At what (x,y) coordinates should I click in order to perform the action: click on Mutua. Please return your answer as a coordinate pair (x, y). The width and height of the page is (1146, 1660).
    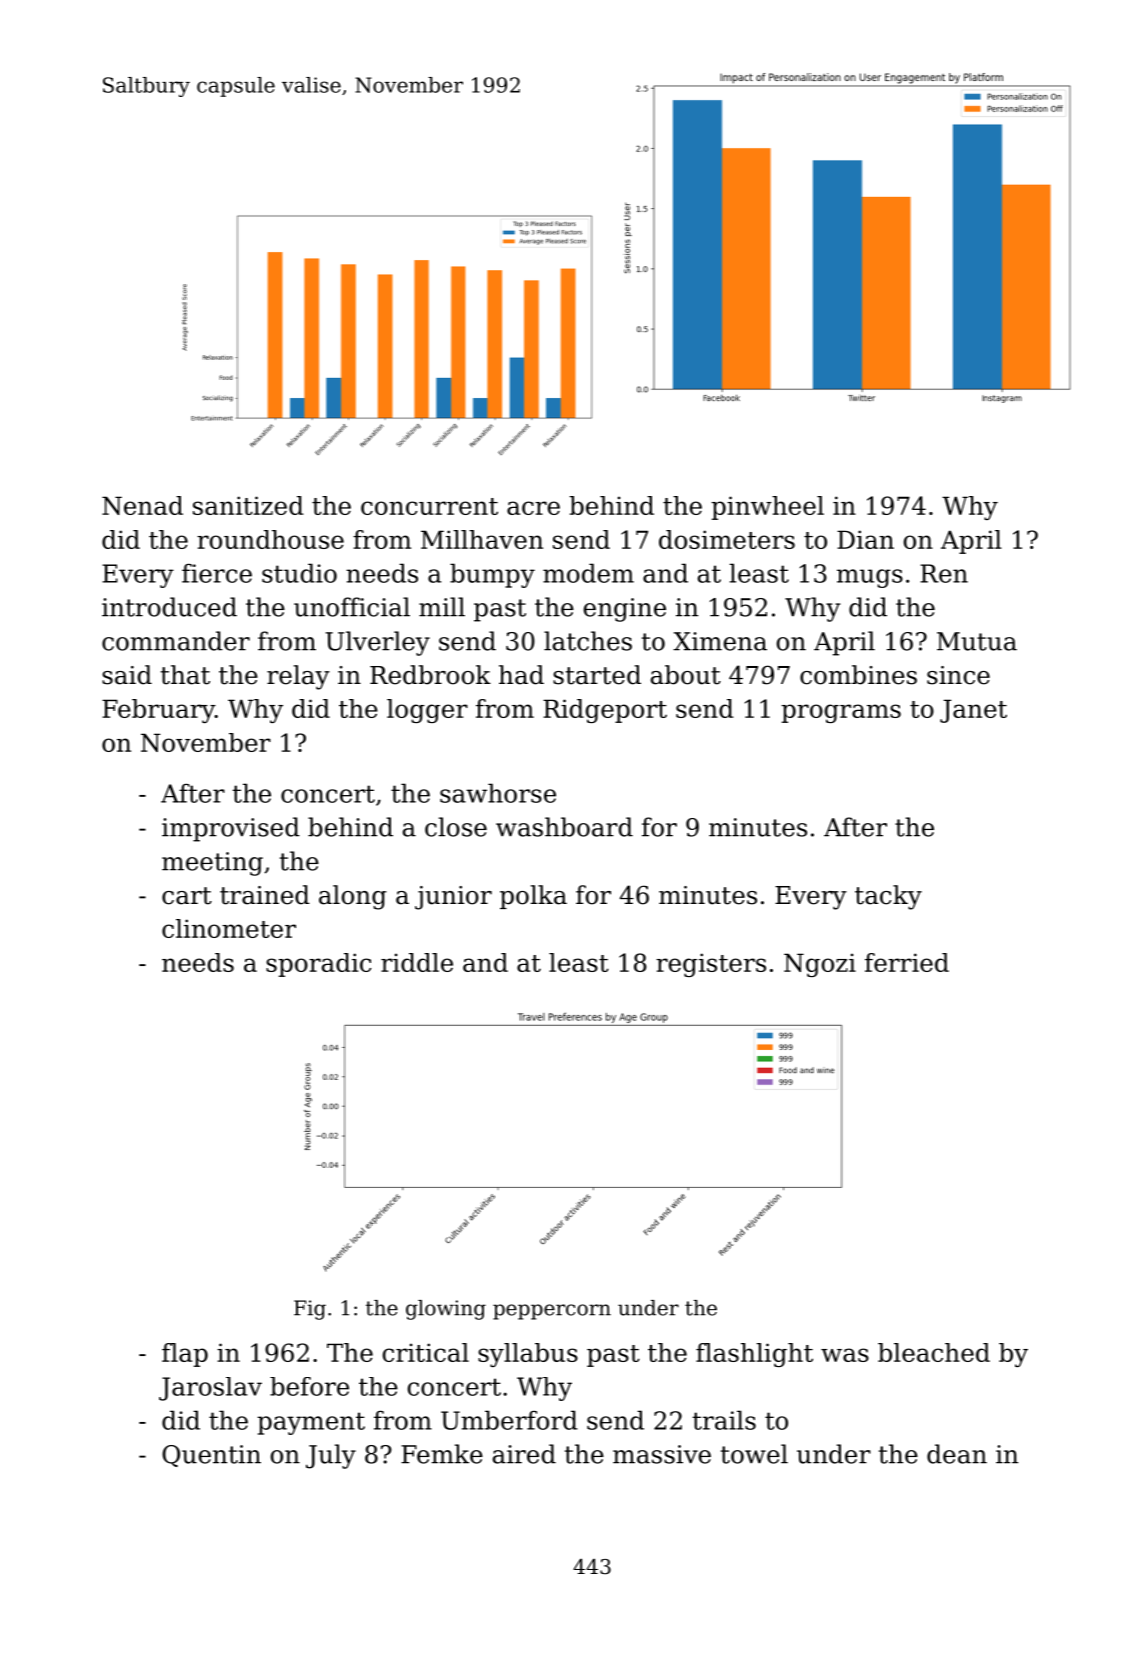
    Looking at the image, I should click on (977, 641).
